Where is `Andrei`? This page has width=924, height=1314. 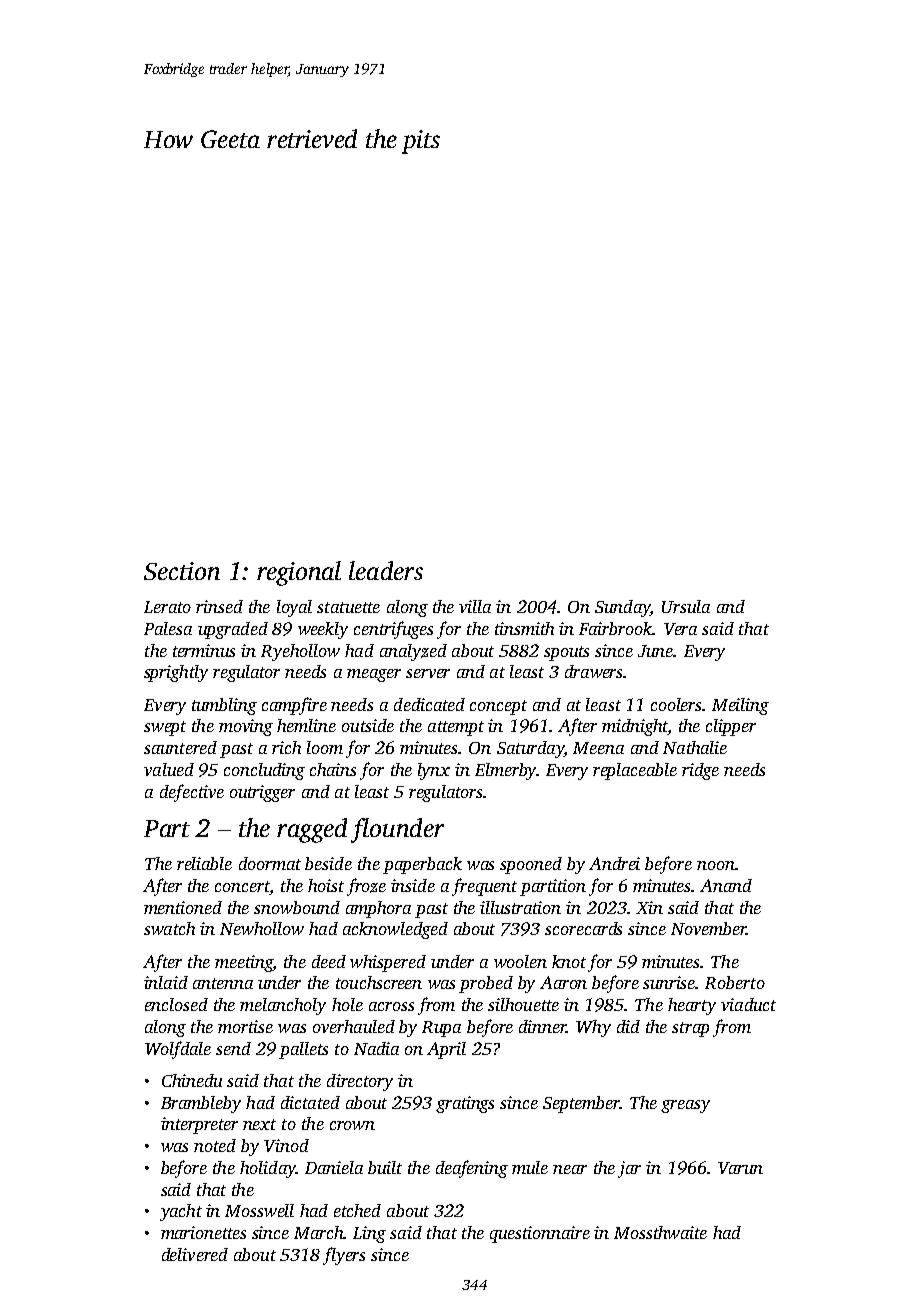
Andrei is located at coordinates (614, 863).
